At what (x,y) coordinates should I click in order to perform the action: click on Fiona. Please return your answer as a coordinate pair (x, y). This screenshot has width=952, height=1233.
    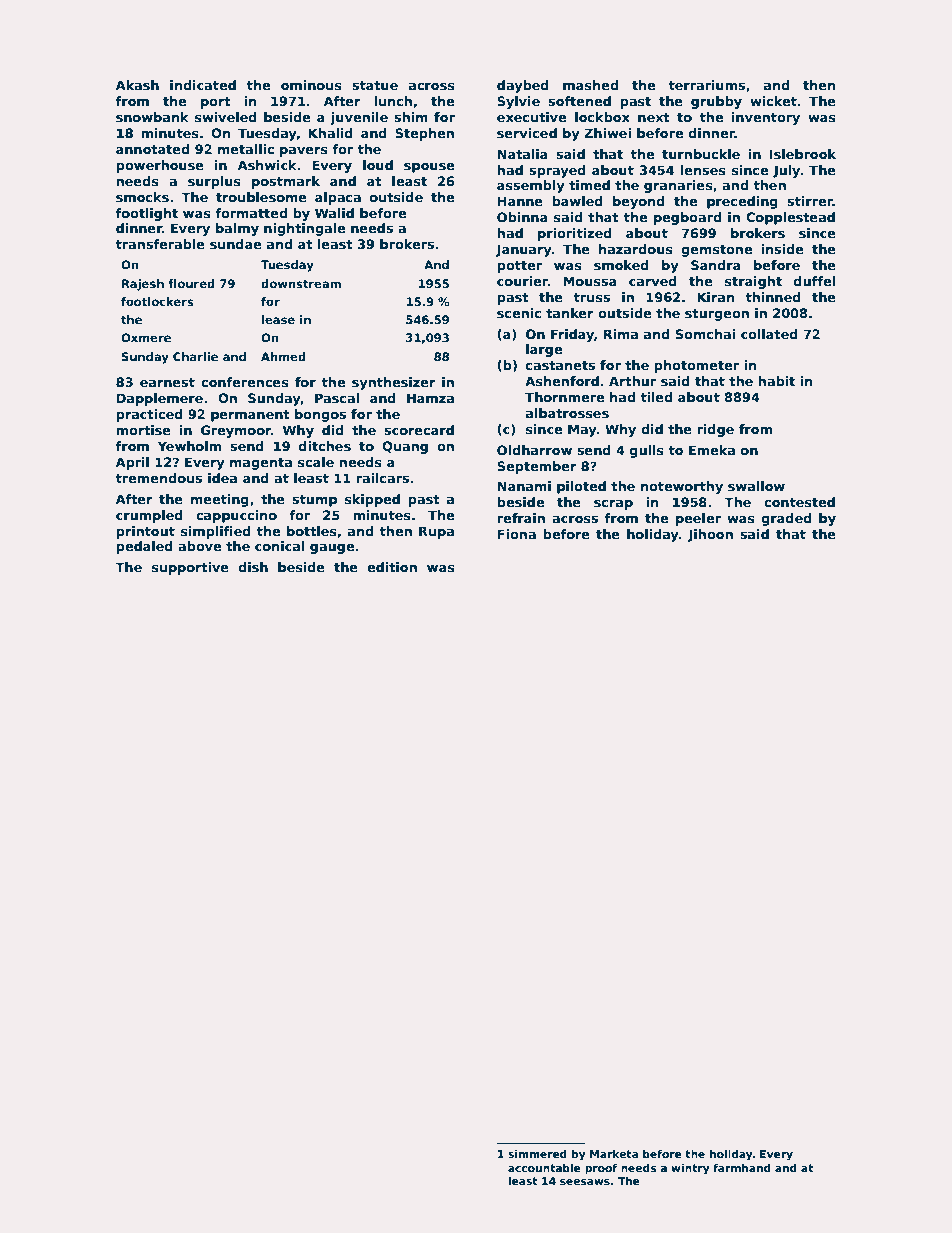
    Looking at the image, I should click on (516, 534).
